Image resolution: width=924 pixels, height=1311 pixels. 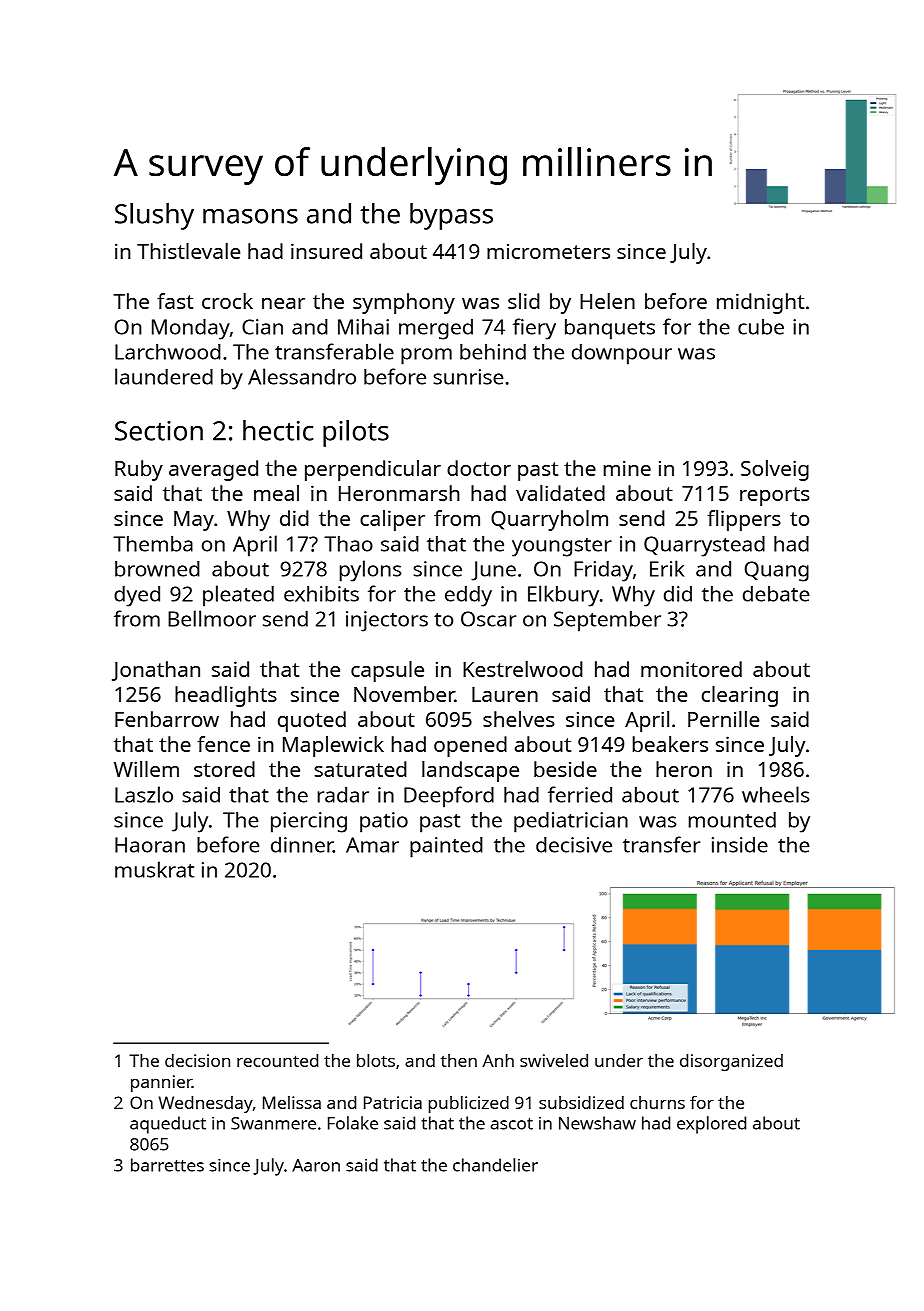 I want to click on aqueduct, so click(x=168, y=1125).
